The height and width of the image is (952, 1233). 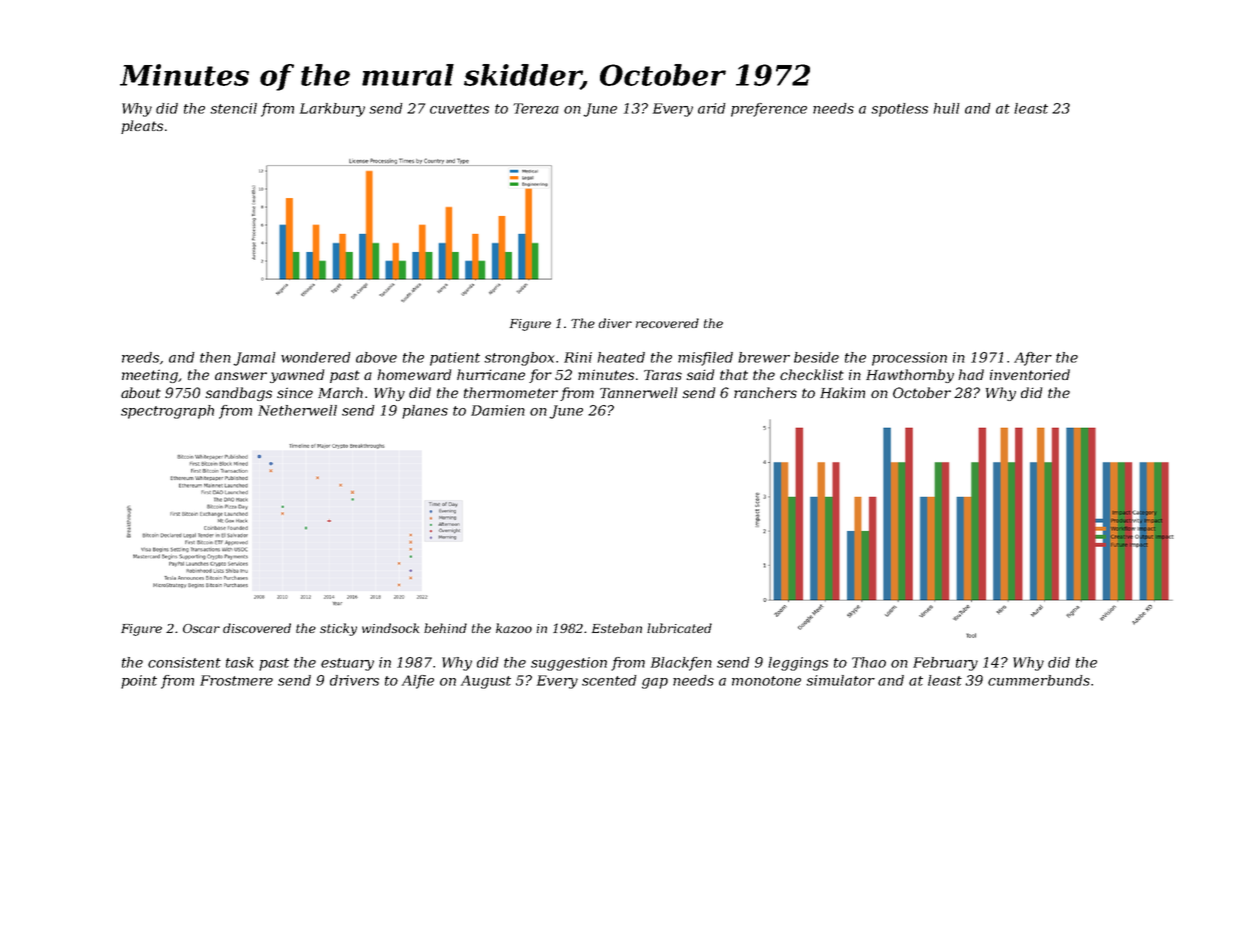 I want to click on inventoried, so click(x=1030, y=374).
